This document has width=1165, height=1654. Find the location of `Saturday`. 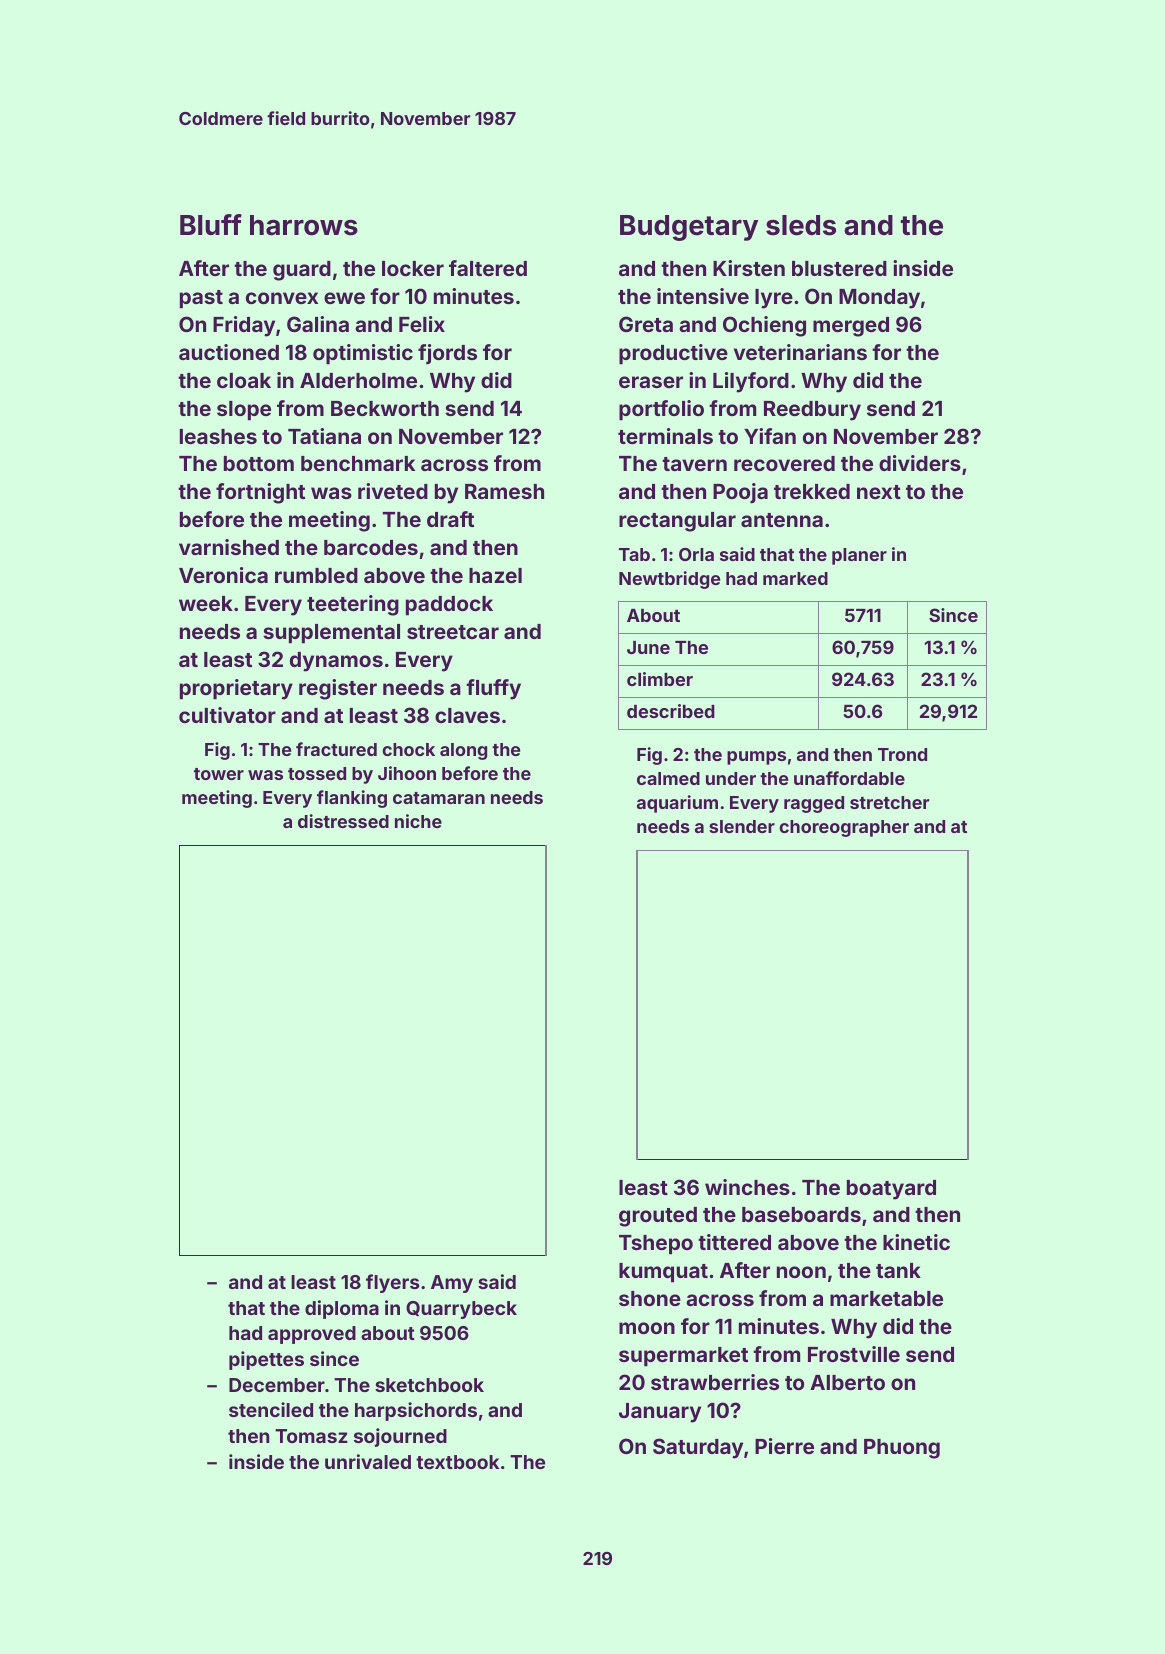

Saturday is located at coordinates (698, 1448).
